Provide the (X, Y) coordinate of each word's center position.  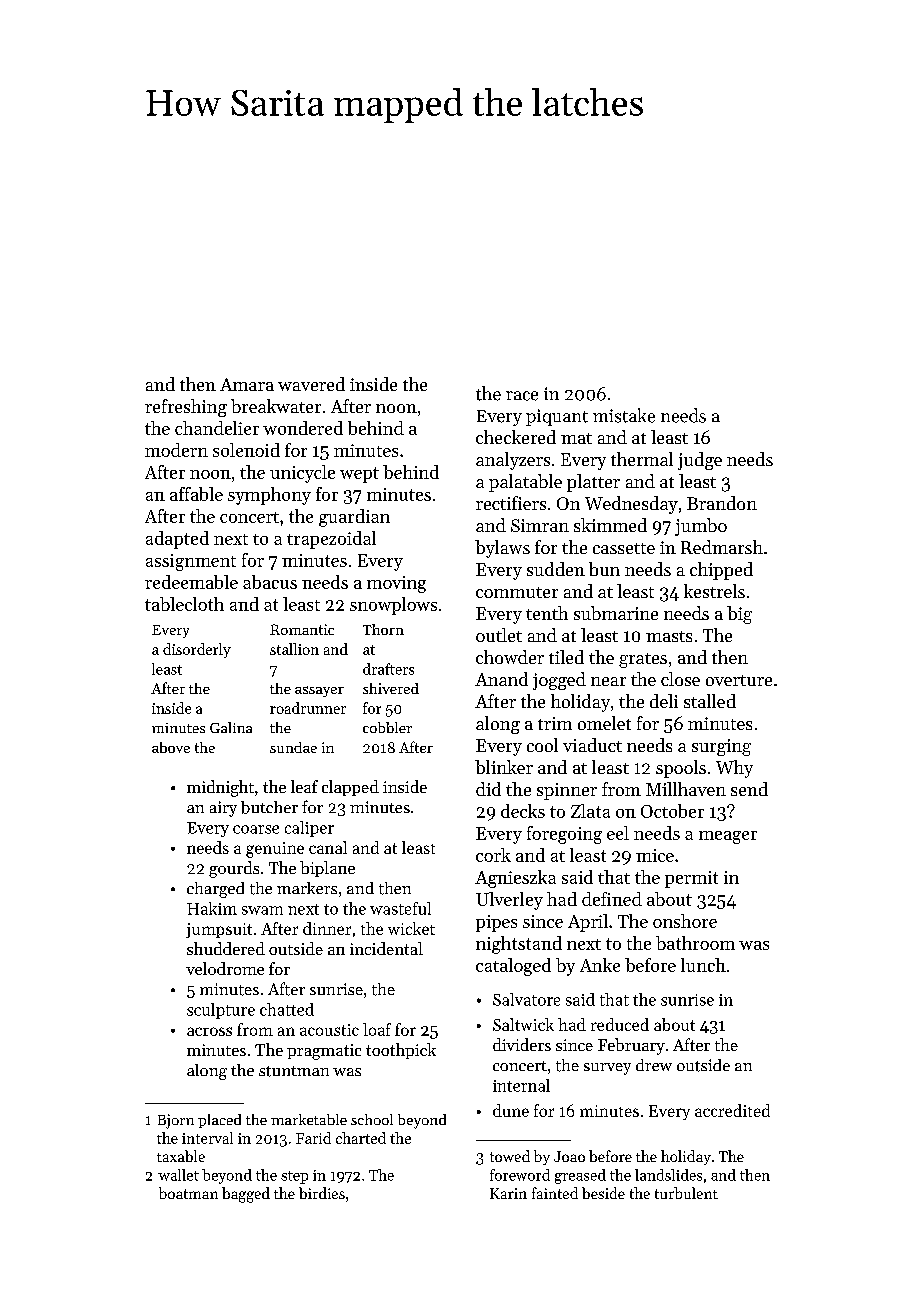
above (171, 747)
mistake (624, 415)
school (372, 1119)
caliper (309, 829)
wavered (311, 384)
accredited (732, 1110)
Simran (540, 525)
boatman (188, 1193)
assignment (191, 562)
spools (681, 769)
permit (691, 879)
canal (328, 847)
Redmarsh (722, 547)
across (209, 1031)
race (522, 396)
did (488, 789)
